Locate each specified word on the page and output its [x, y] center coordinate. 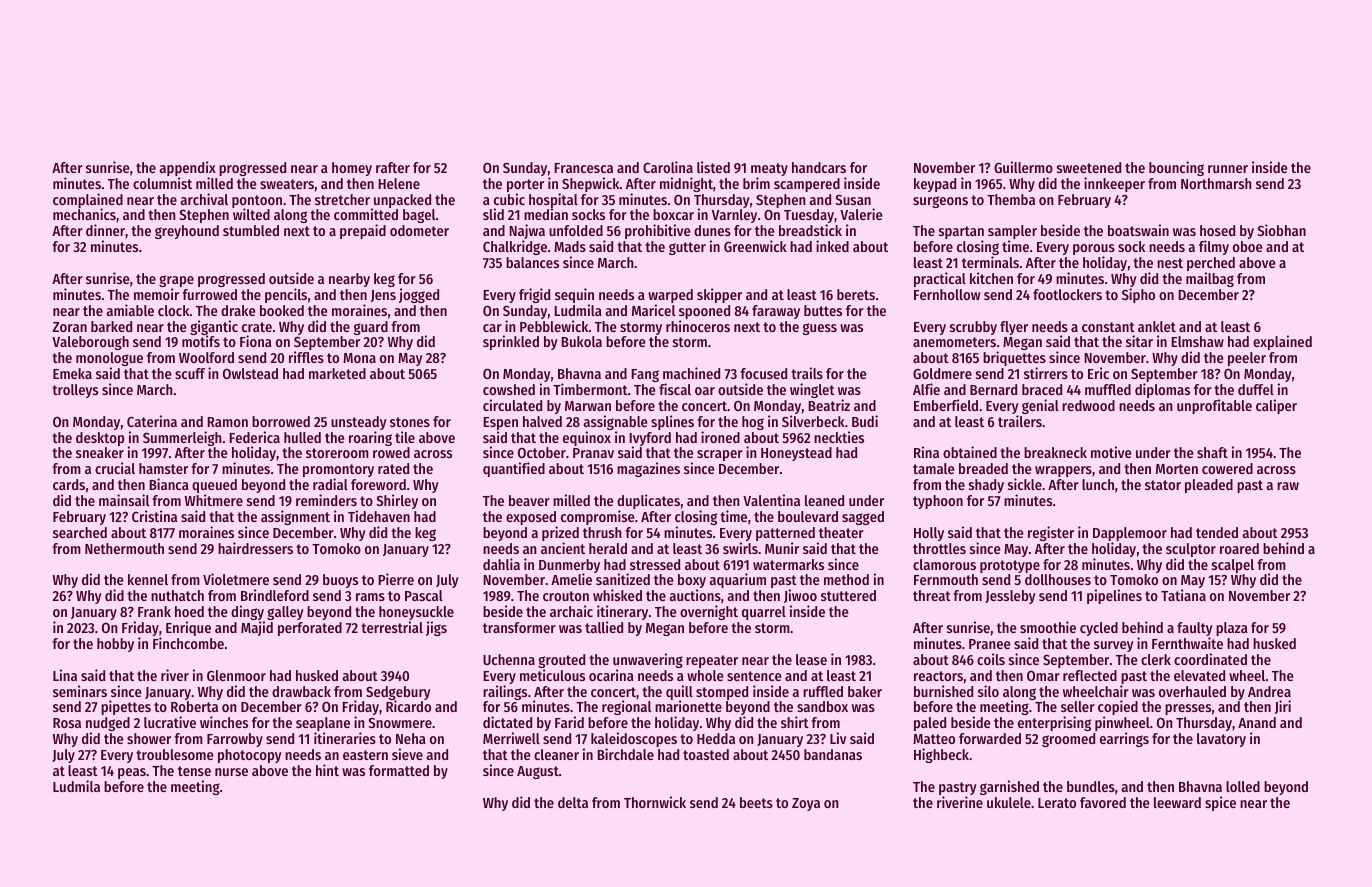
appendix [188, 168]
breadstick [810, 230]
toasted [706, 754]
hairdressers [255, 548]
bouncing [1176, 168]
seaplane [323, 724]
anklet [1157, 326]
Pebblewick [554, 326]
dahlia [501, 564]
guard [371, 328]
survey [1114, 646]
